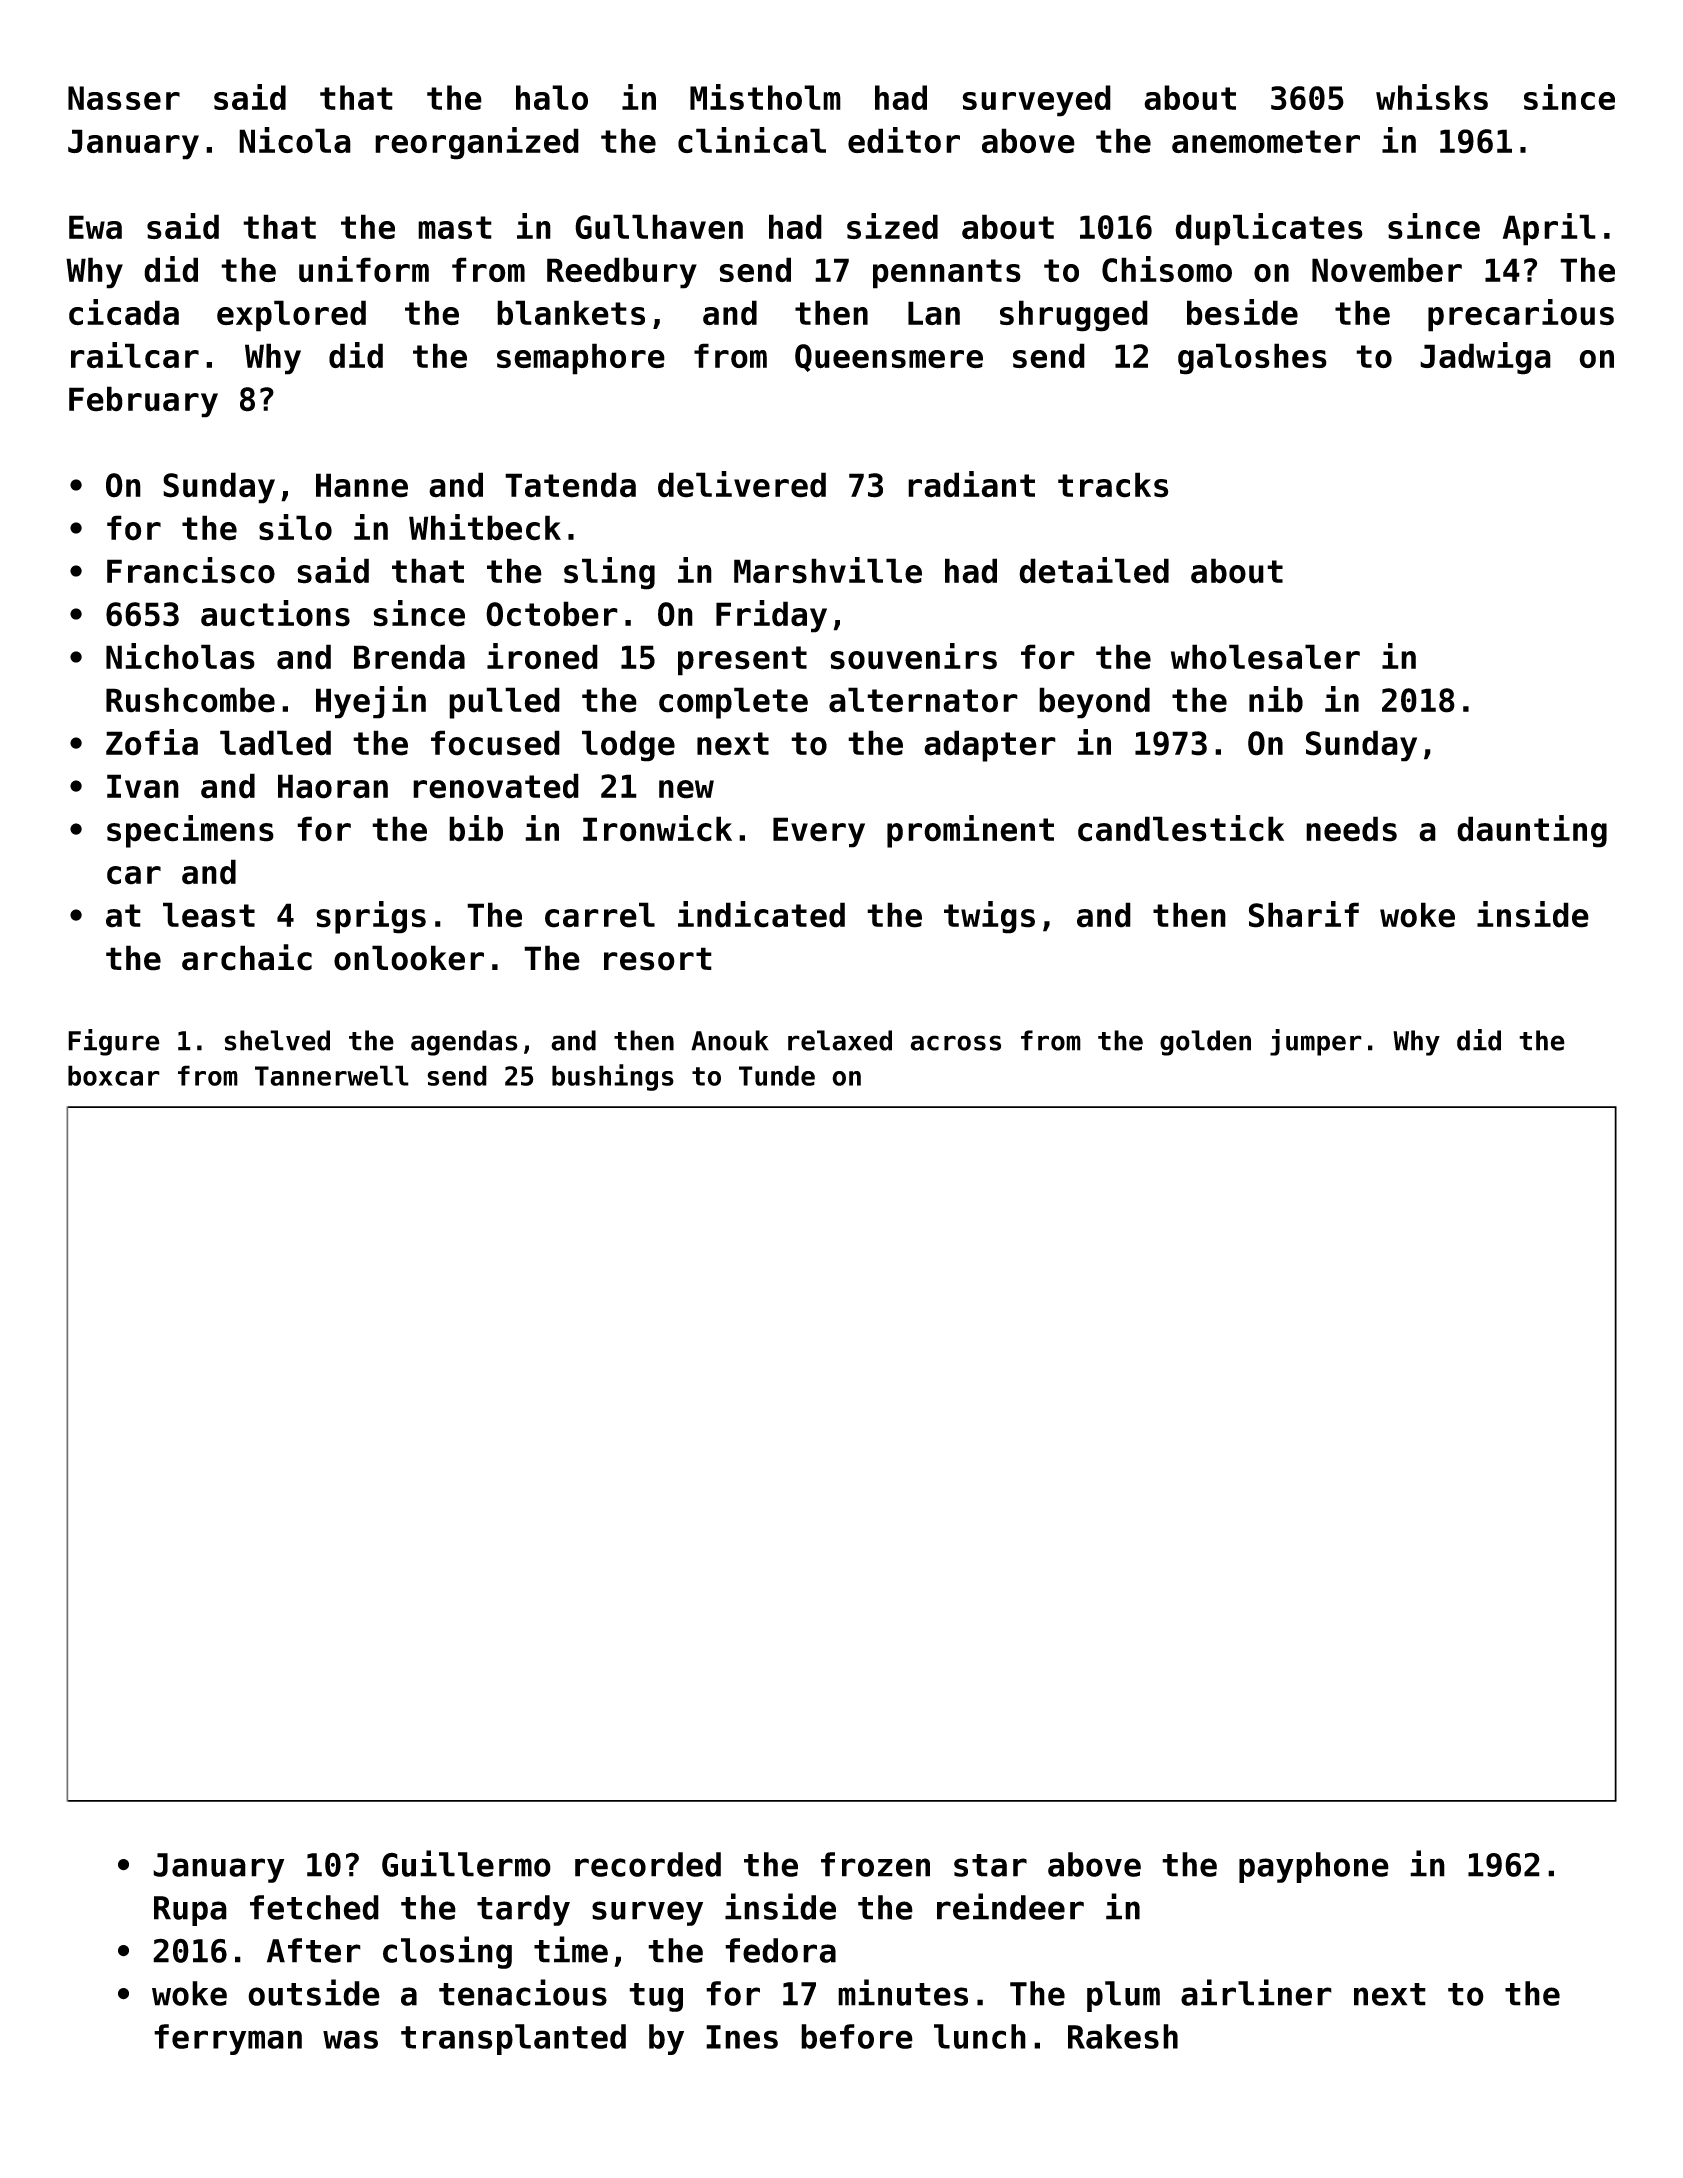 This document has height=2178, width=1683. I want to click on Rupa, so click(190, 1911).
